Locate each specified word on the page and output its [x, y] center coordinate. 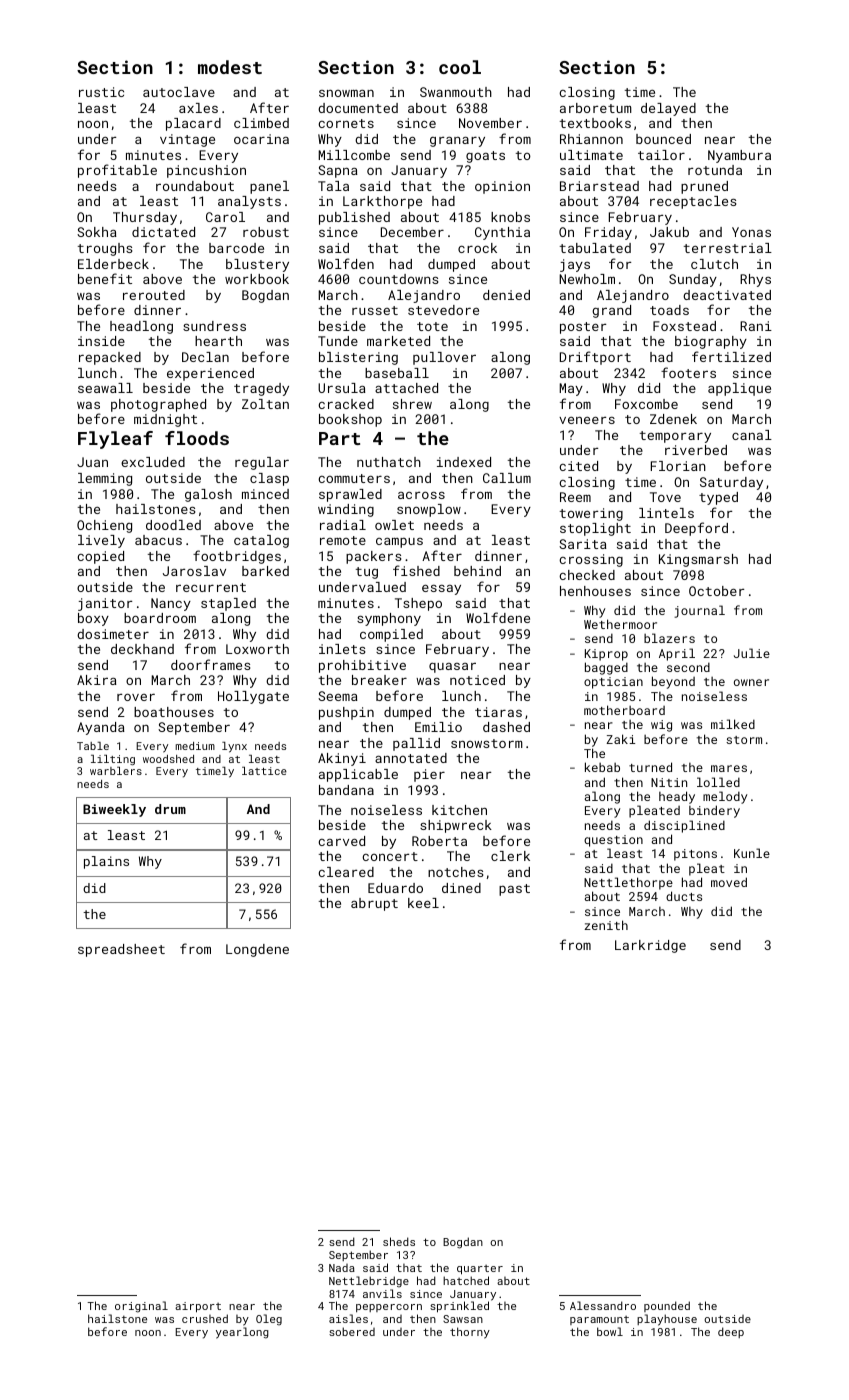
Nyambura [739, 156]
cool [460, 67]
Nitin [669, 782]
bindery [714, 811]
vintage [187, 140]
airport [198, 1307]
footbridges [237, 557]
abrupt [374, 904]
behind [477, 571]
